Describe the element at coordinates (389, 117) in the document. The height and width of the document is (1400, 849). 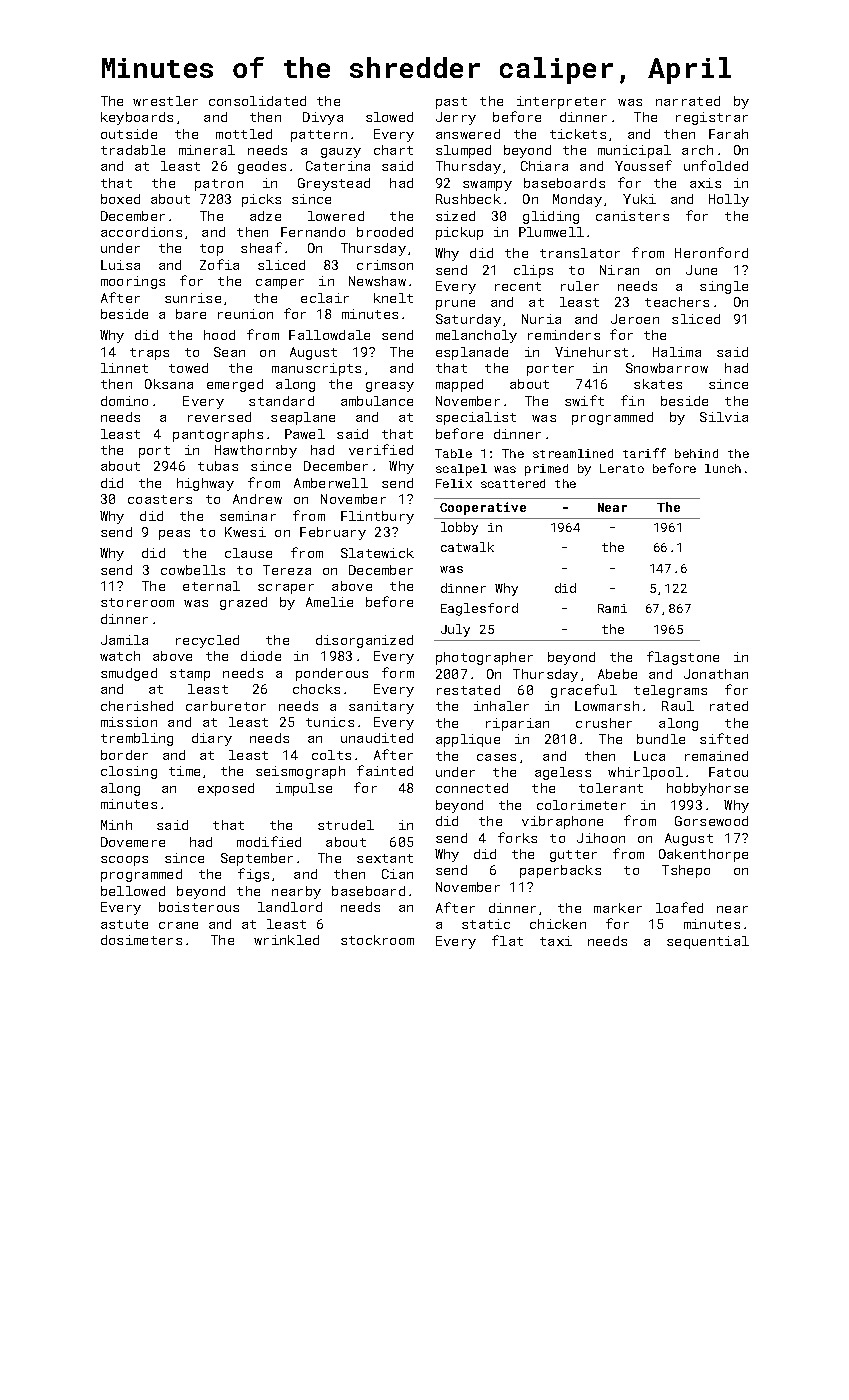
I see `slowed` at that location.
